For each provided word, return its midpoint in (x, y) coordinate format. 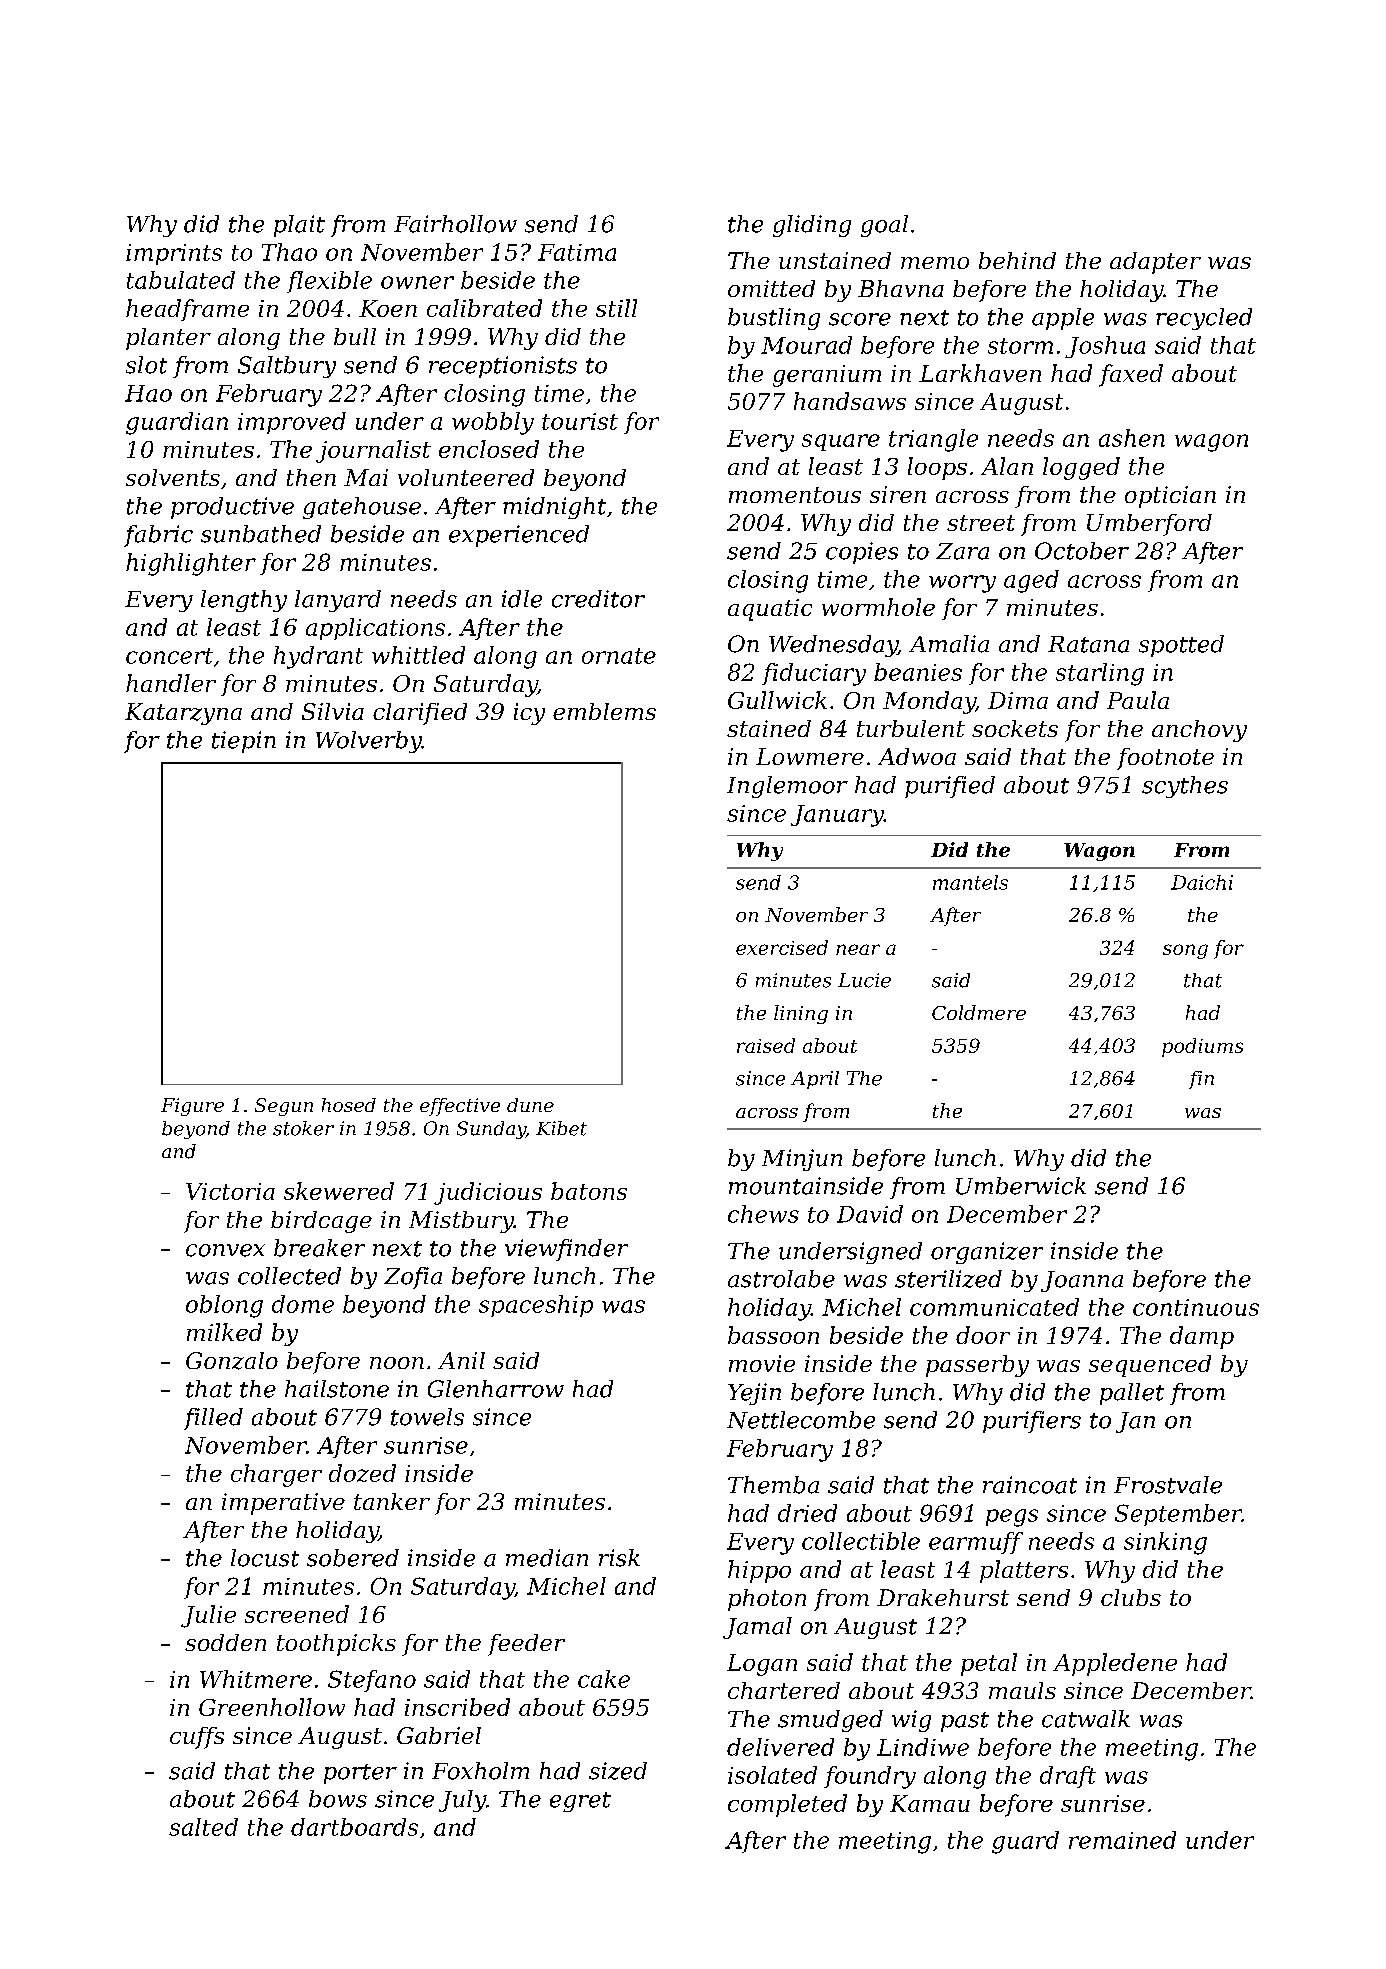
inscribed (457, 1707)
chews (763, 1214)
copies (862, 553)
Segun (284, 1107)
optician (1170, 497)
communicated (994, 1307)
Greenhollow (272, 1707)
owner (417, 282)
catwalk (1086, 1719)
